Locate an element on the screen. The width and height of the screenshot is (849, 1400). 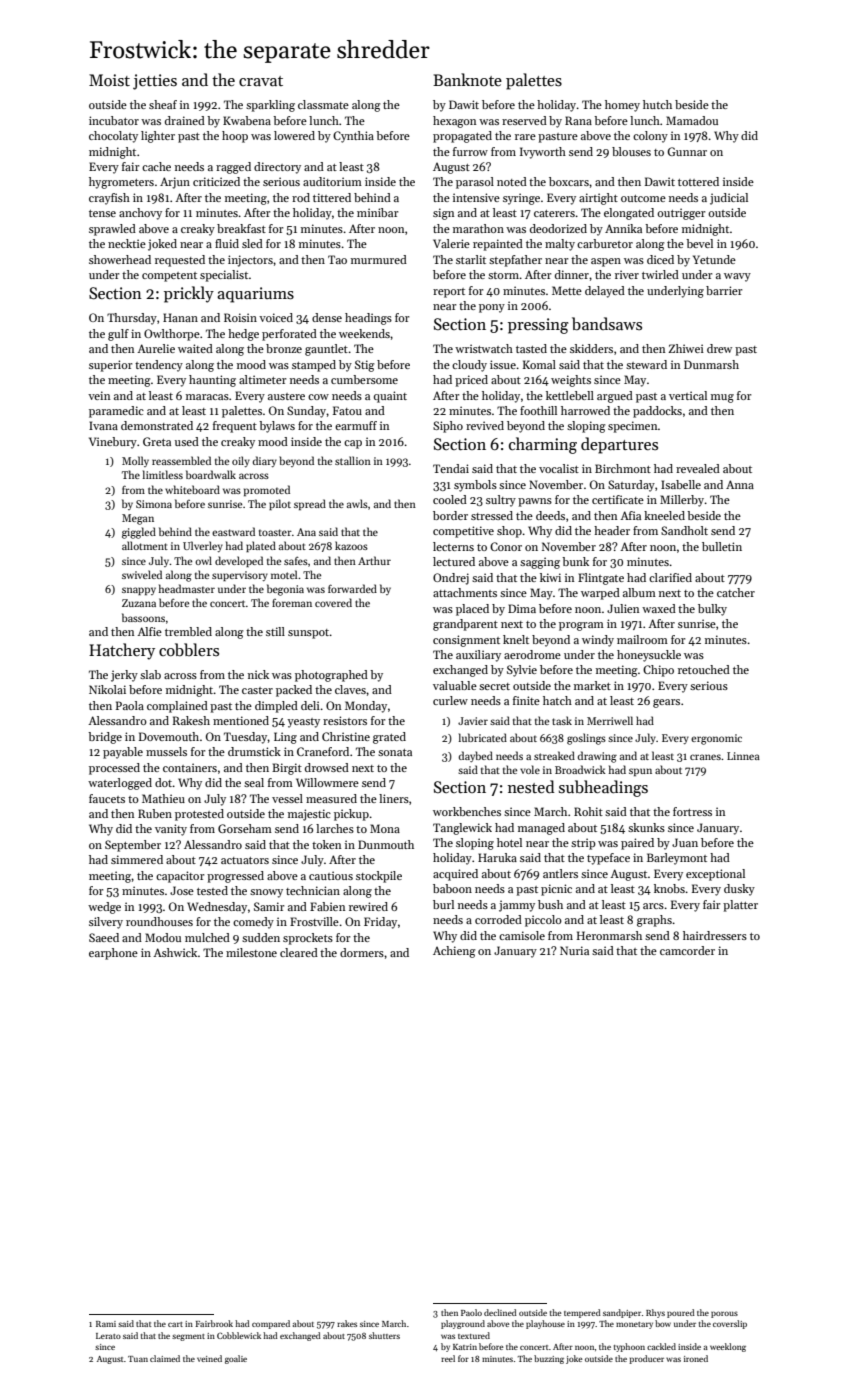
clarified is located at coordinates (670, 577).
